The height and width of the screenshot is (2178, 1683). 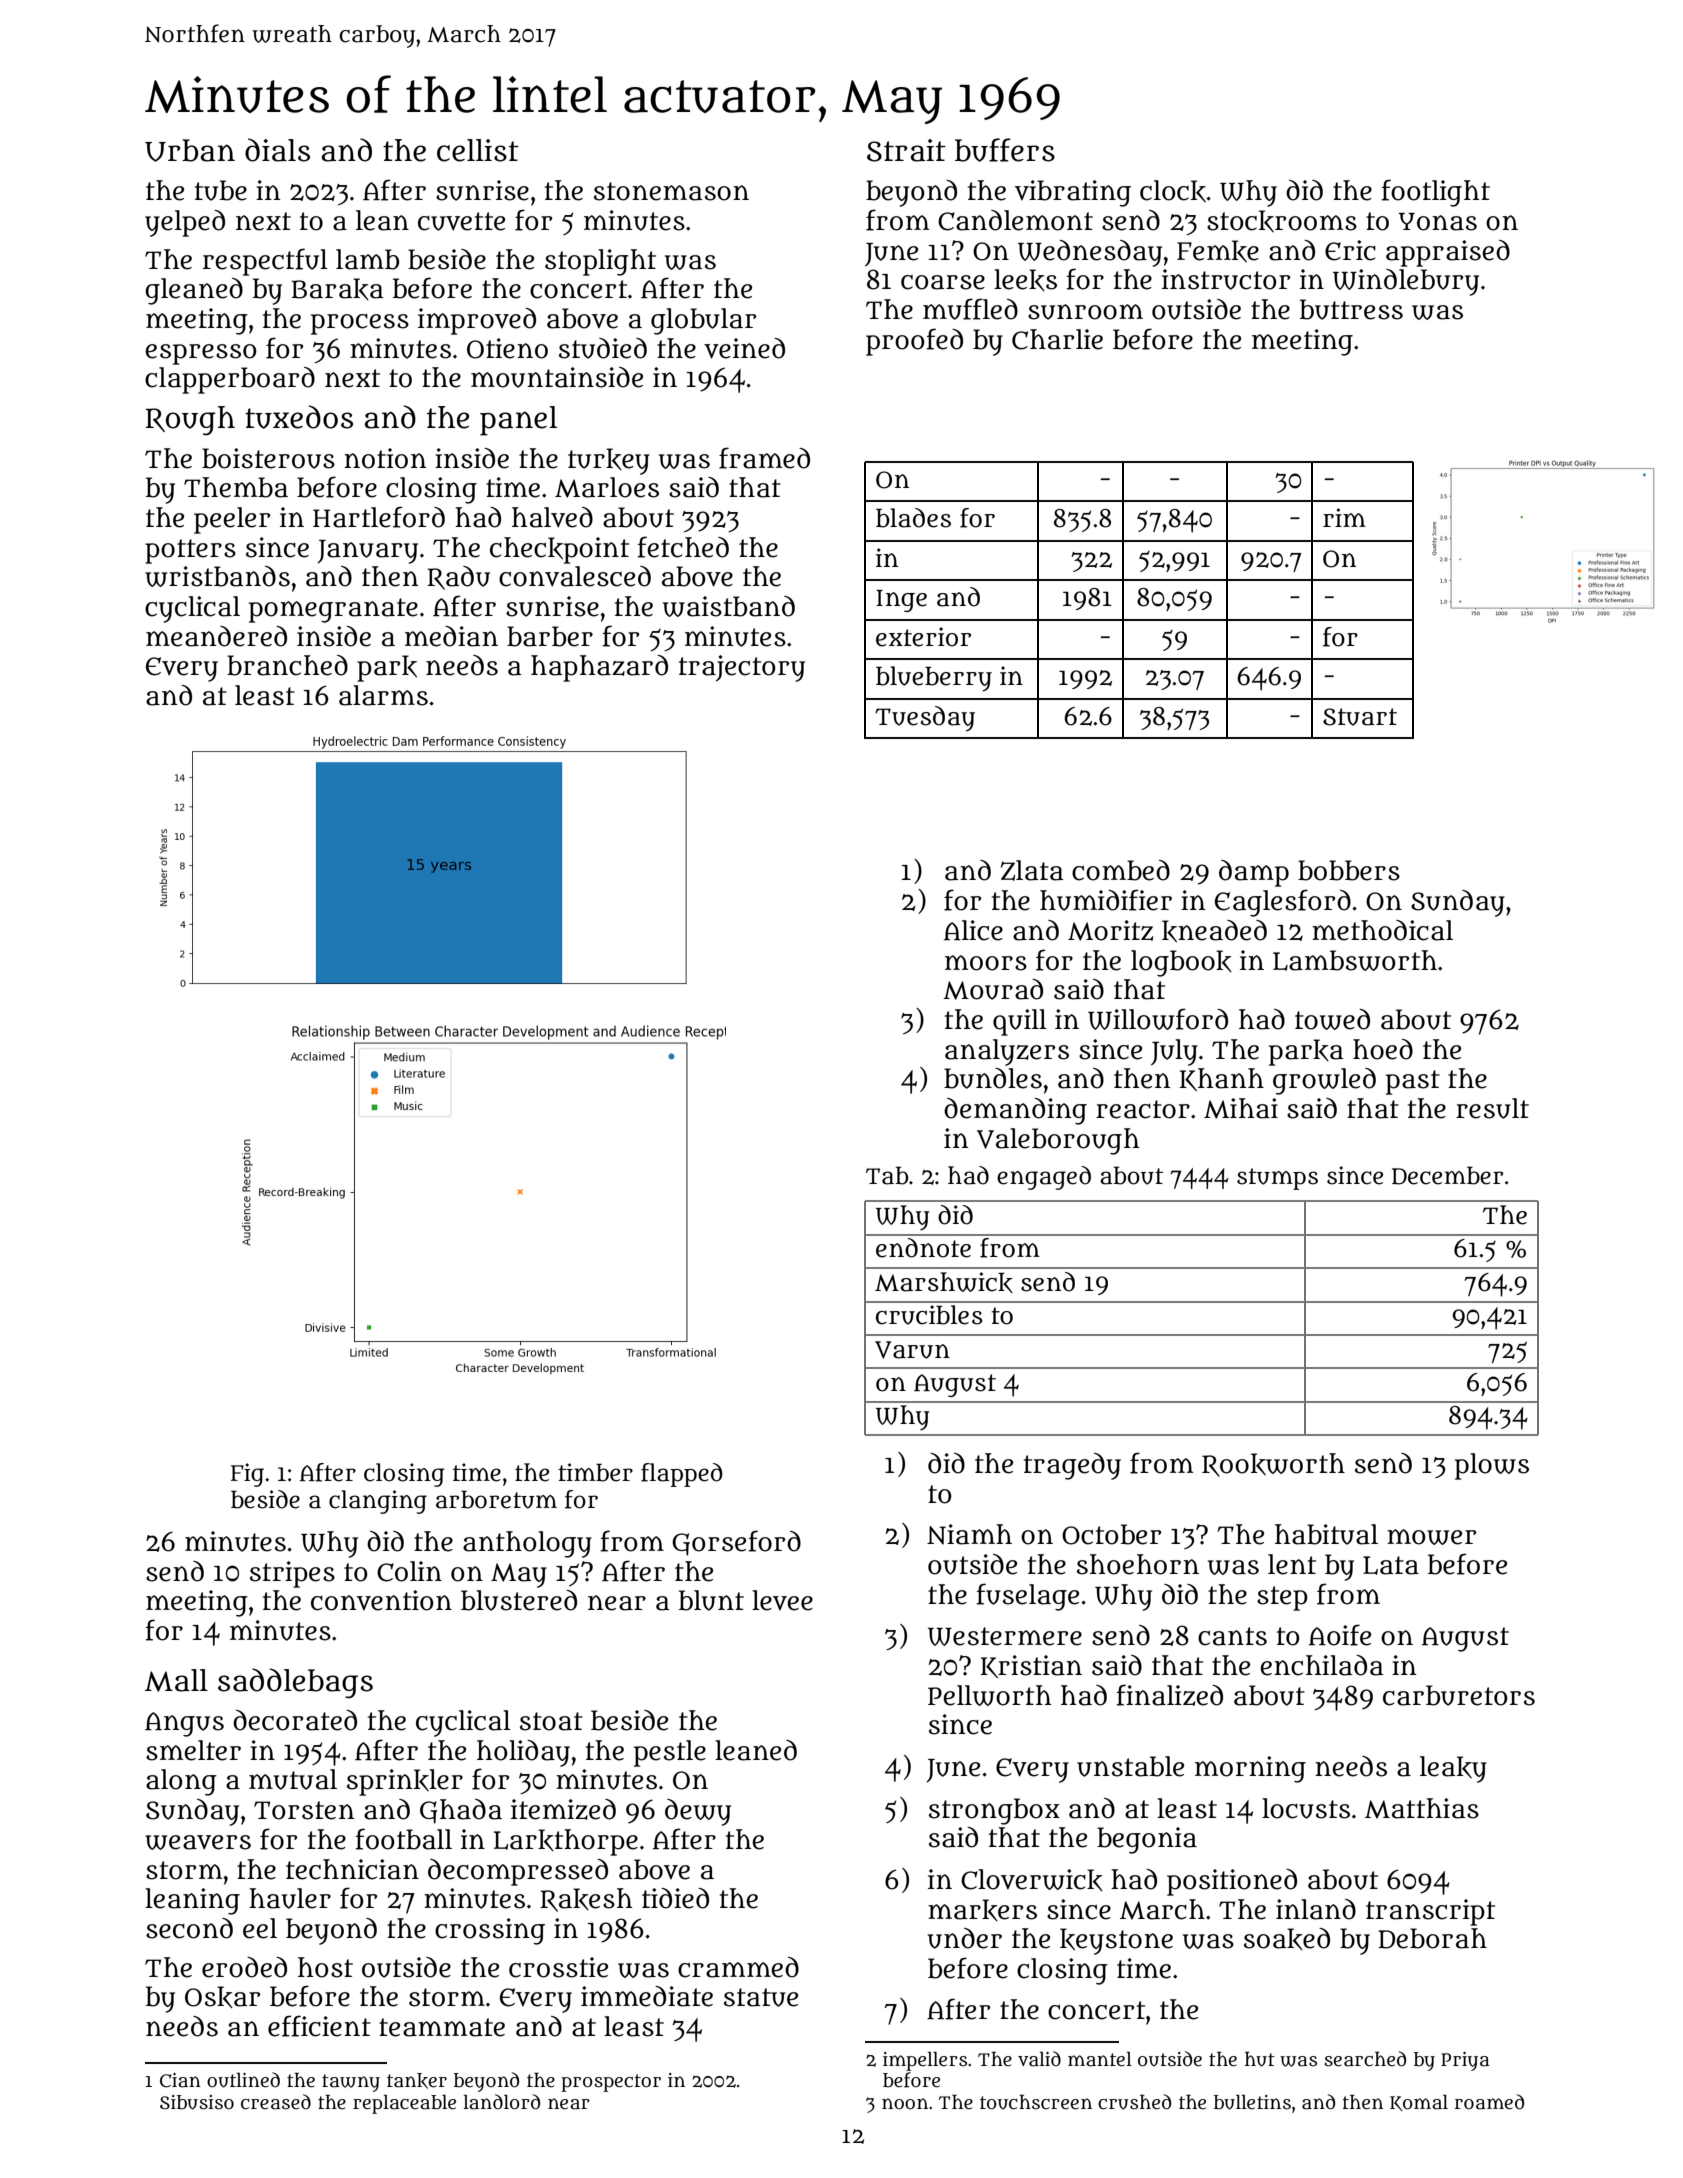 I want to click on footlight, so click(x=1435, y=193).
